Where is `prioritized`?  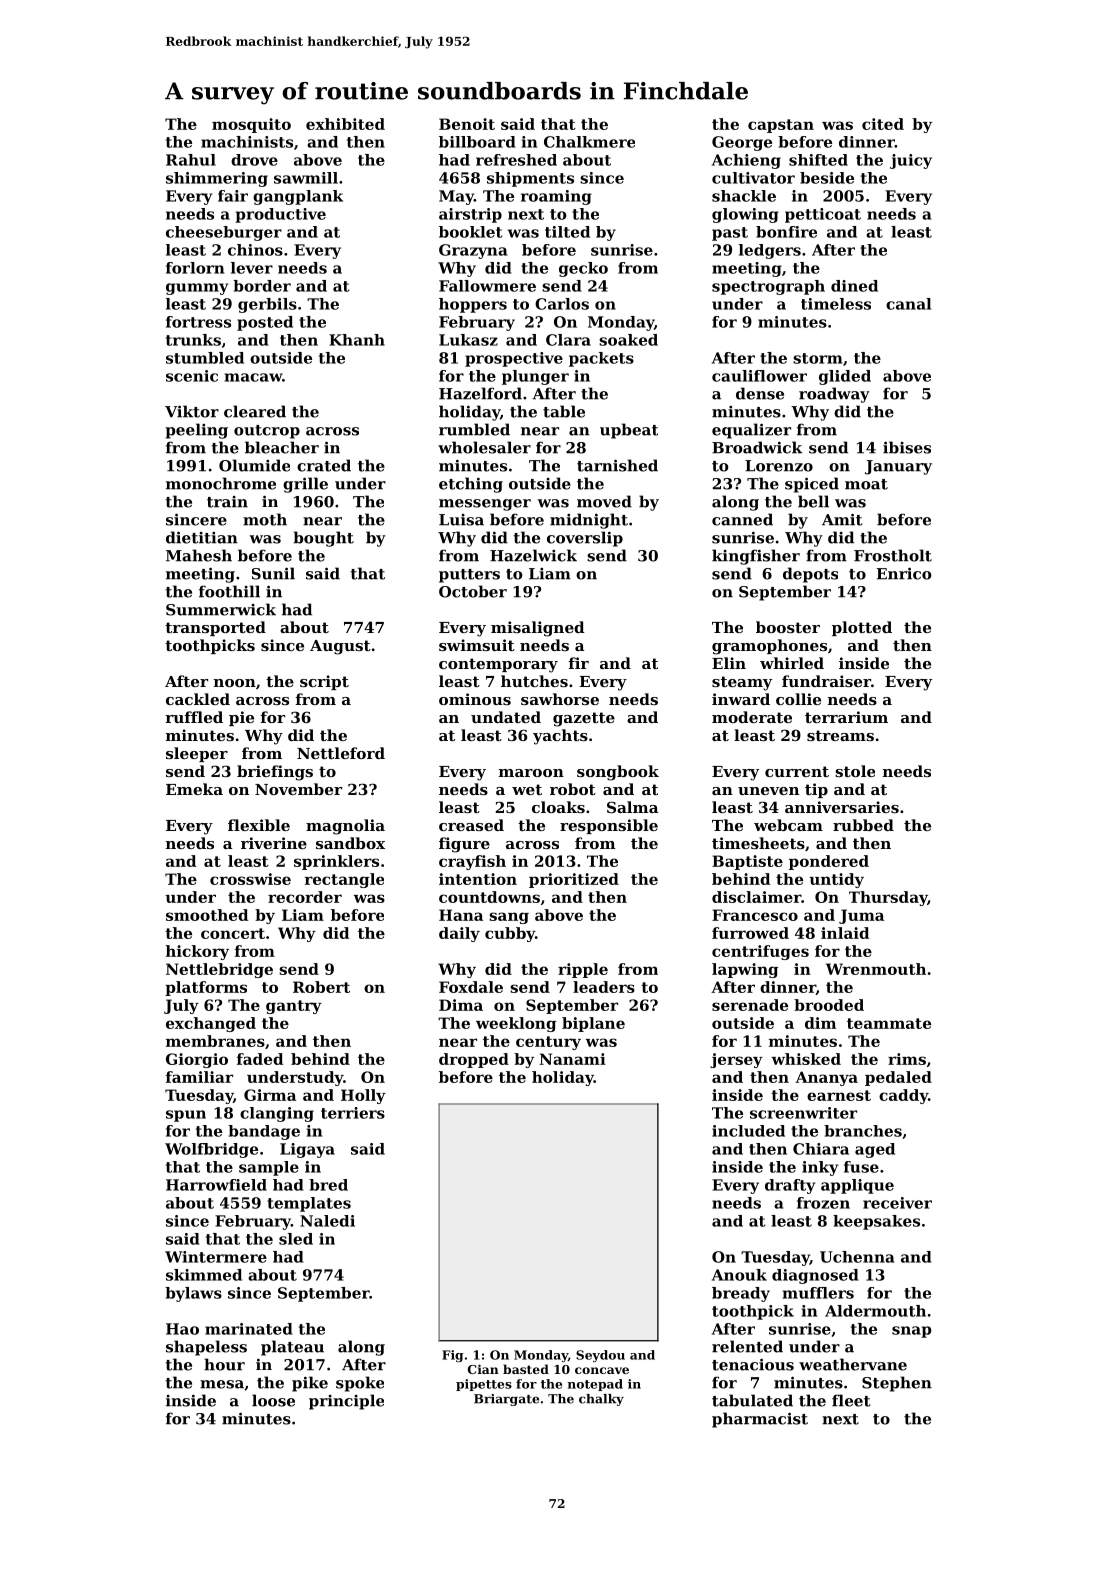 prioritized is located at coordinates (574, 880).
